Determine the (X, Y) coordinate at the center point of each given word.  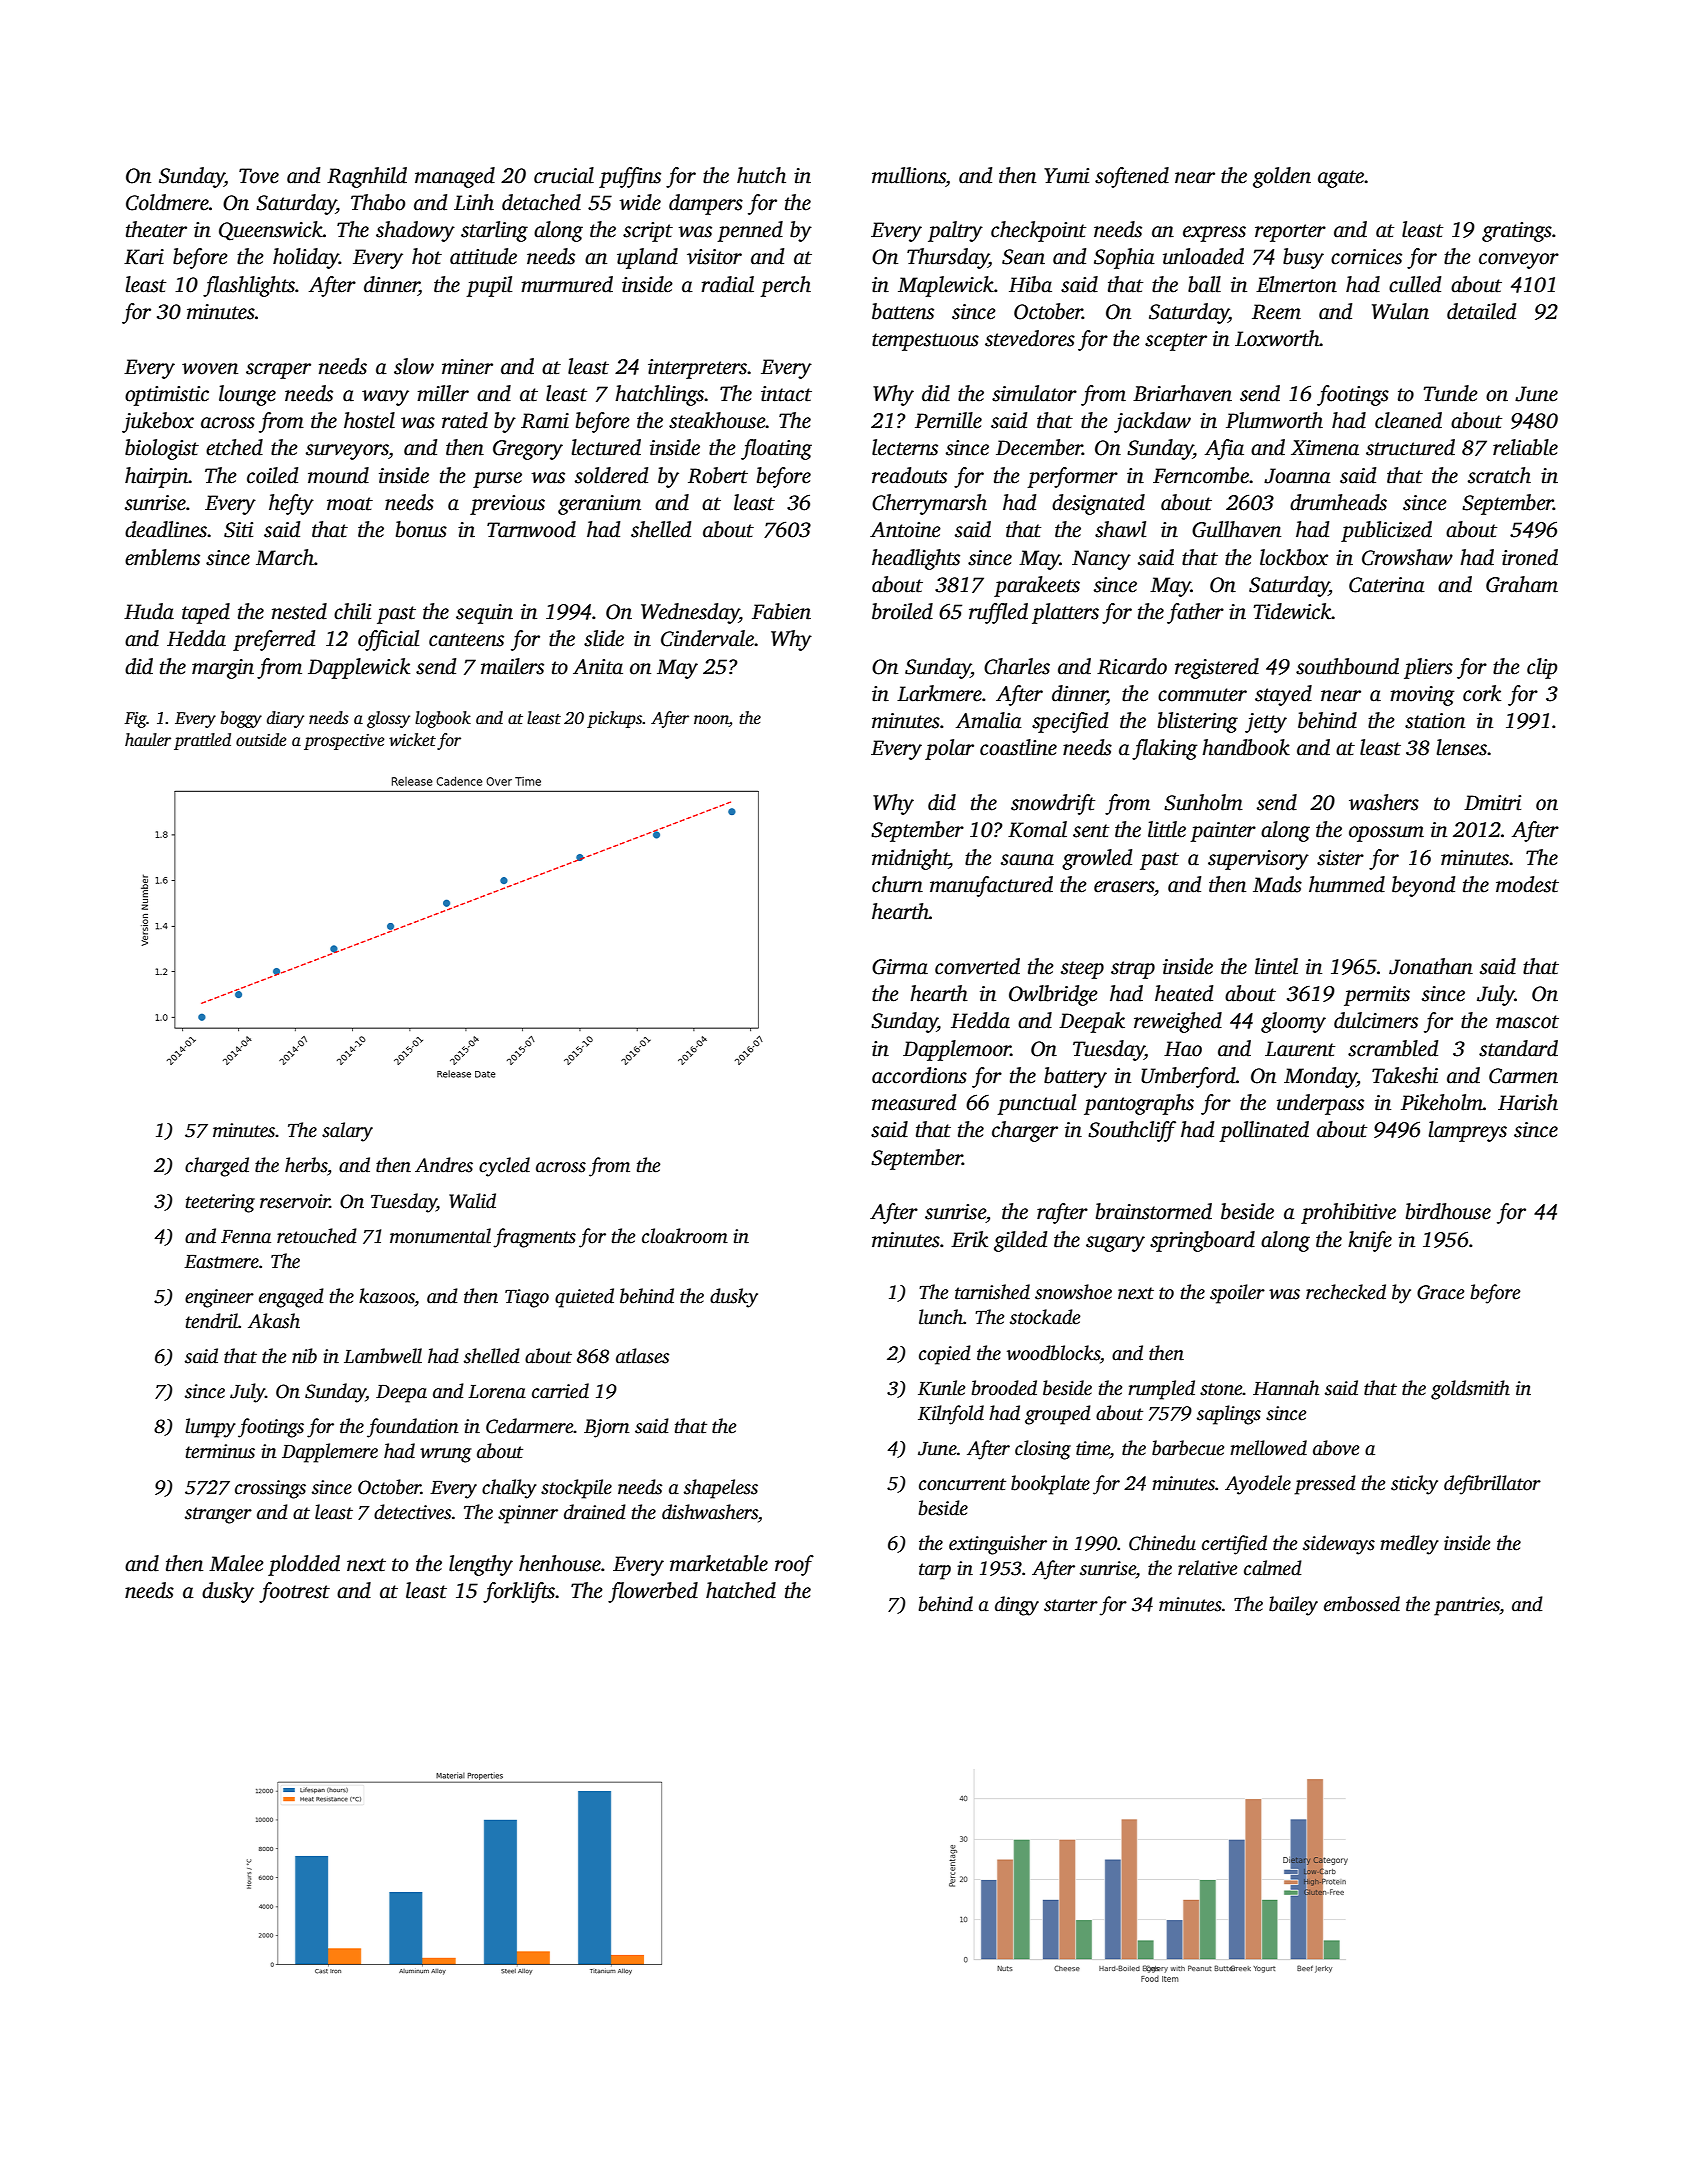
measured (914, 1102)
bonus (421, 529)
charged (217, 1167)
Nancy (1101, 560)
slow (414, 366)
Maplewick (946, 286)
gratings (1517, 232)
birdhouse (1448, 1211)
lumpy (210, 1428)
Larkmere (939, 693)
